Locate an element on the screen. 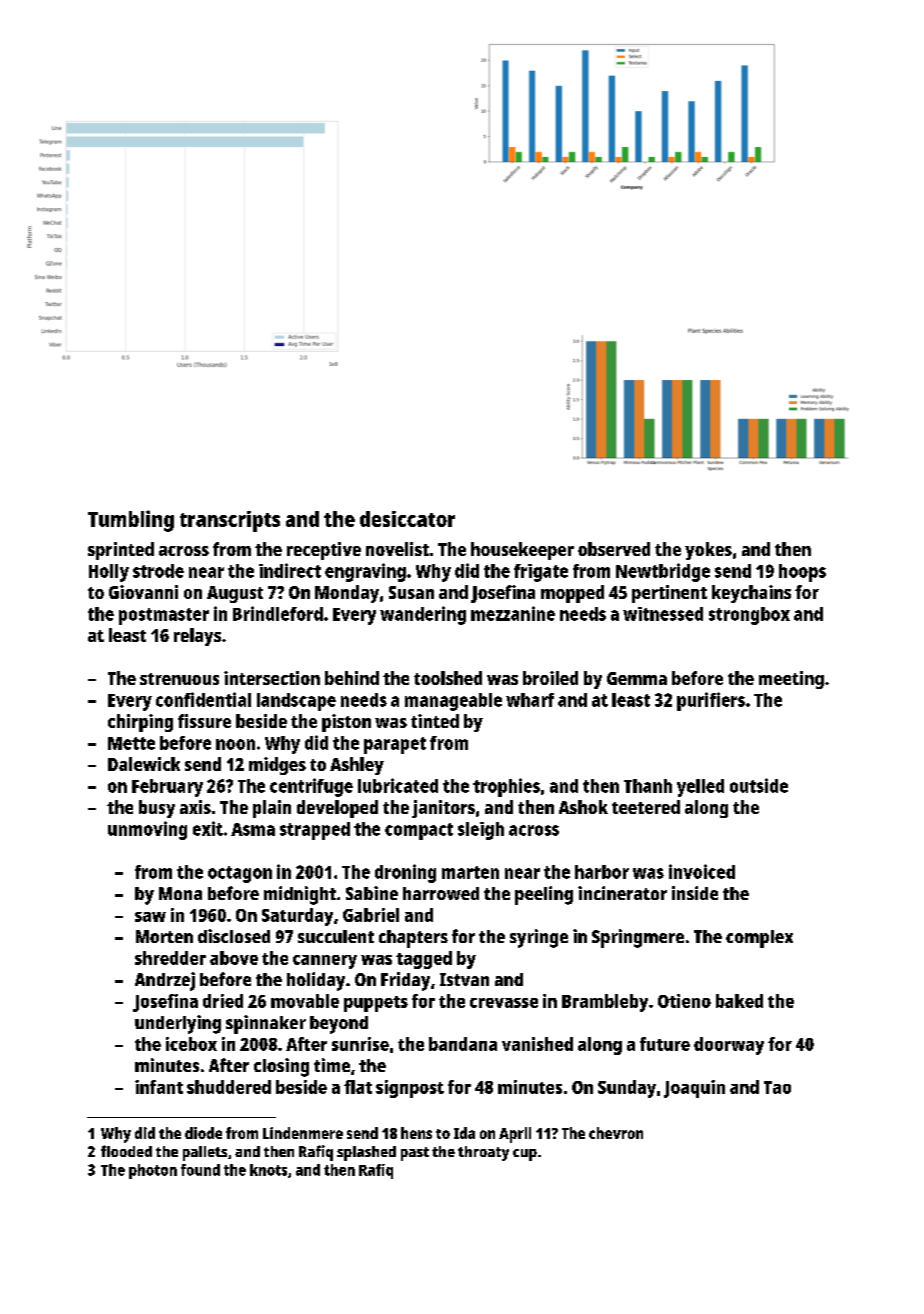 This screenshot has height=1314, width=924. behind is located at coordinates (352, 678).
